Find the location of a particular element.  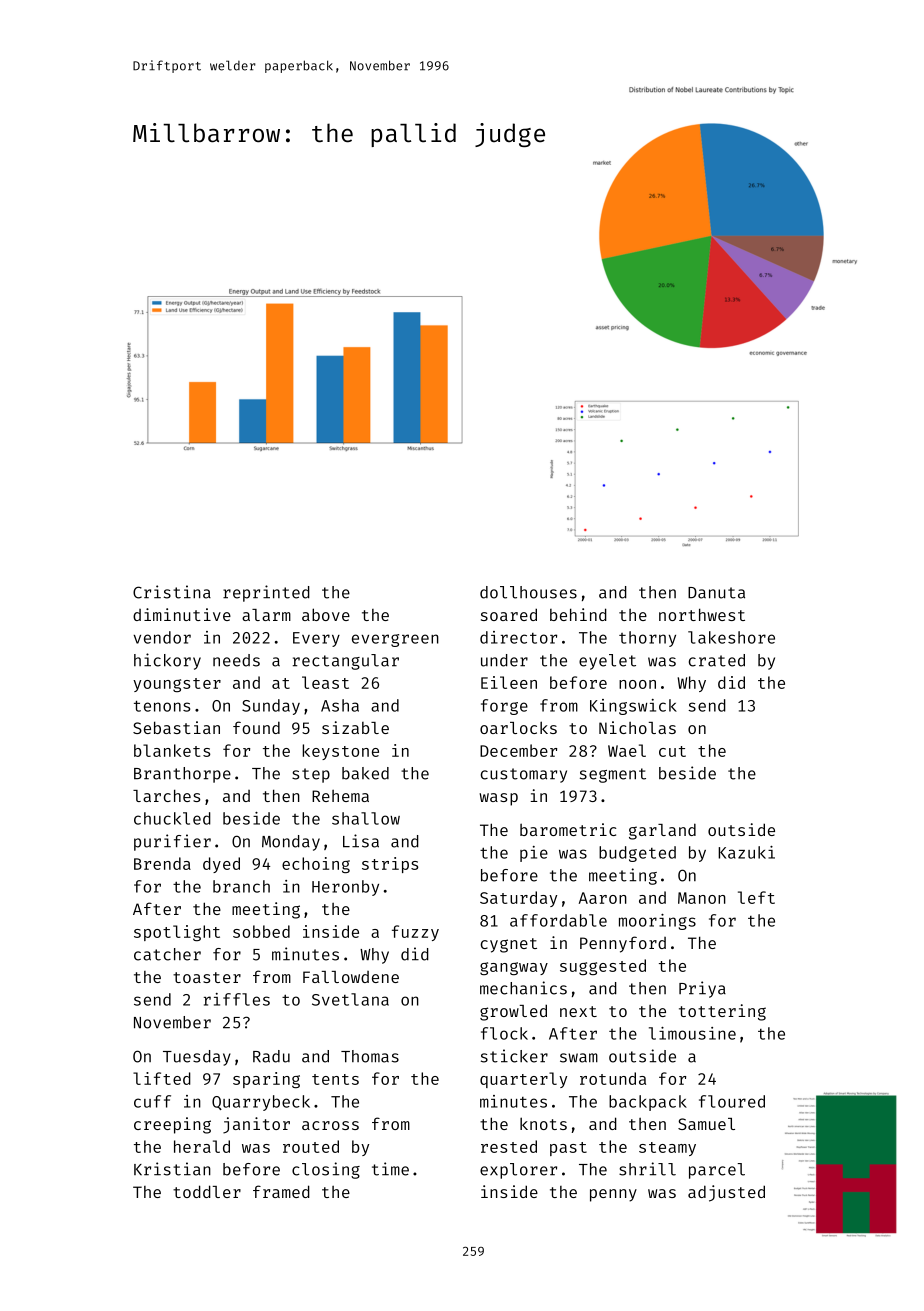

dyed is located at coordinates (221, 865).
